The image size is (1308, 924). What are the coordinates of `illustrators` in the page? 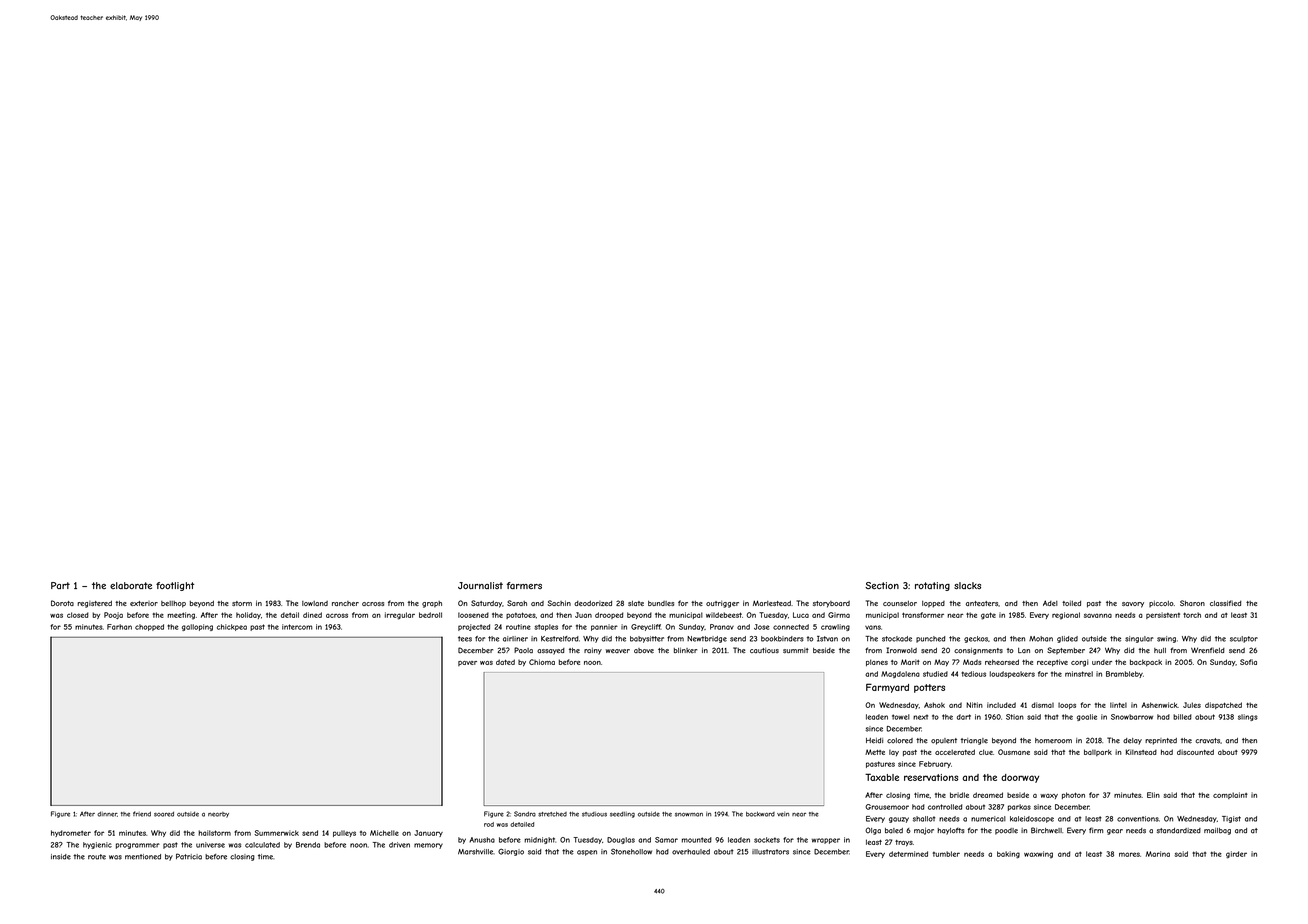 It's located at (770, 852).
